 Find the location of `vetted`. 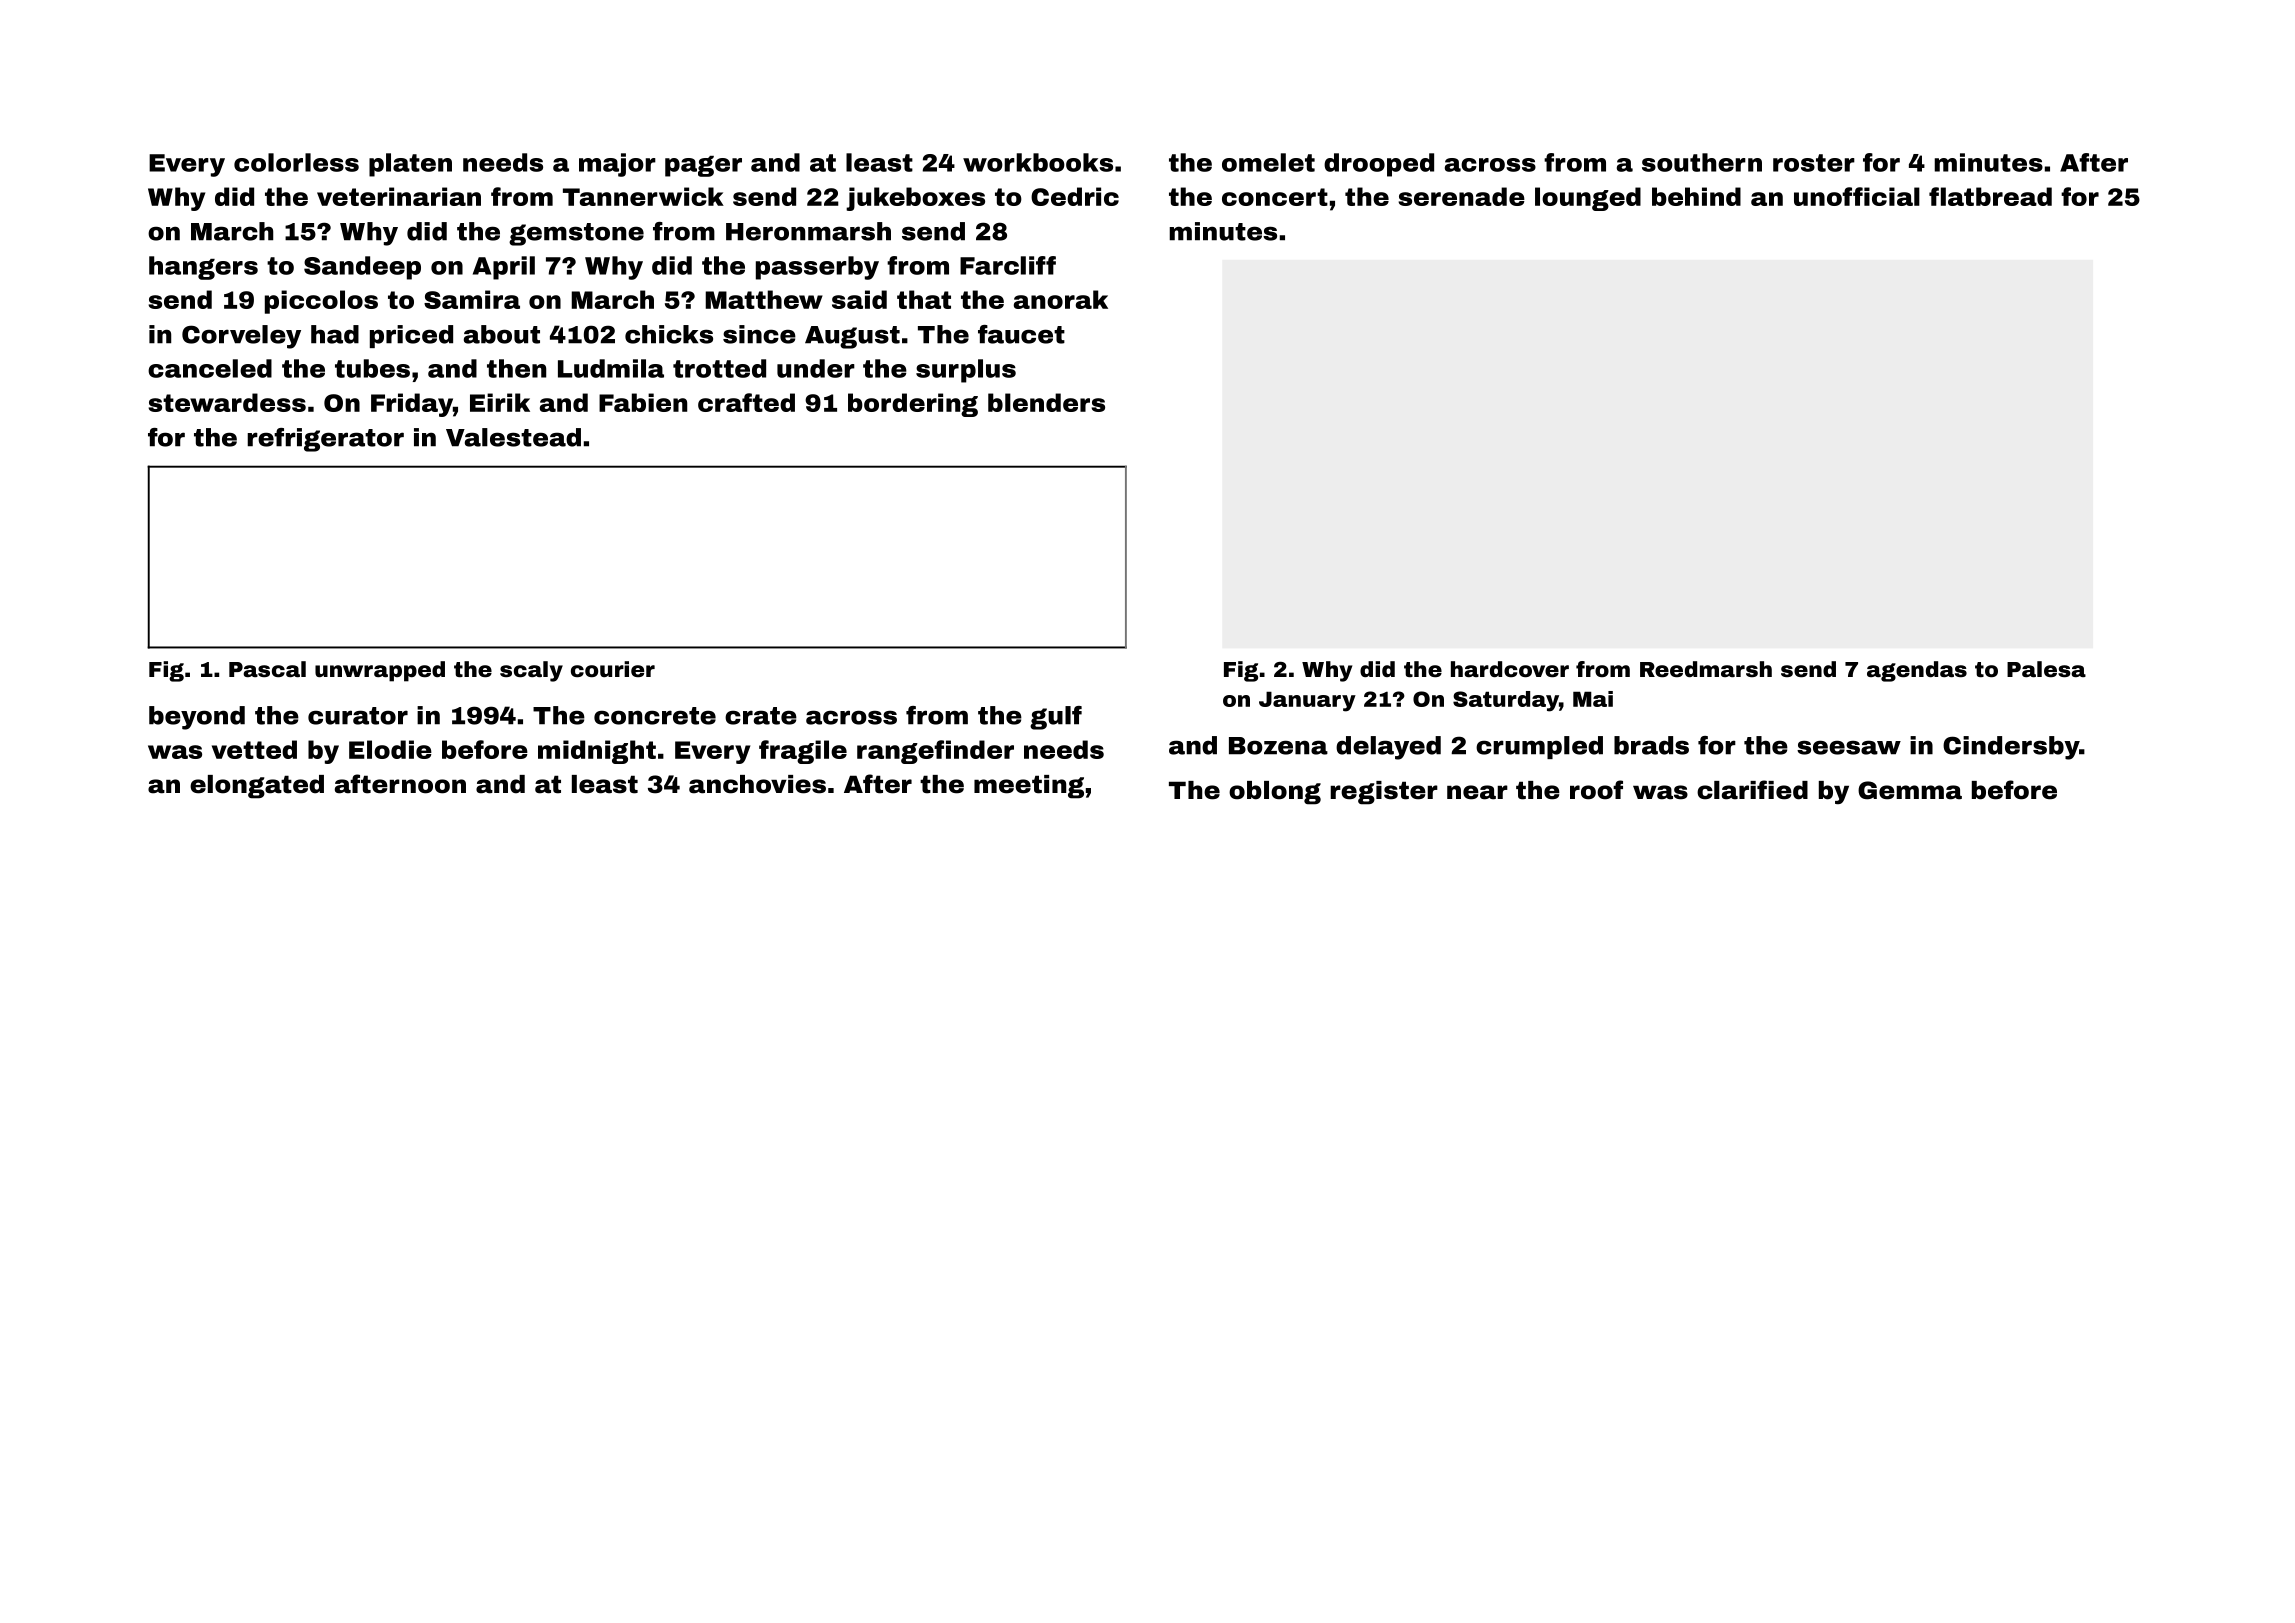

vetted is located at coordinates (254, 749).
